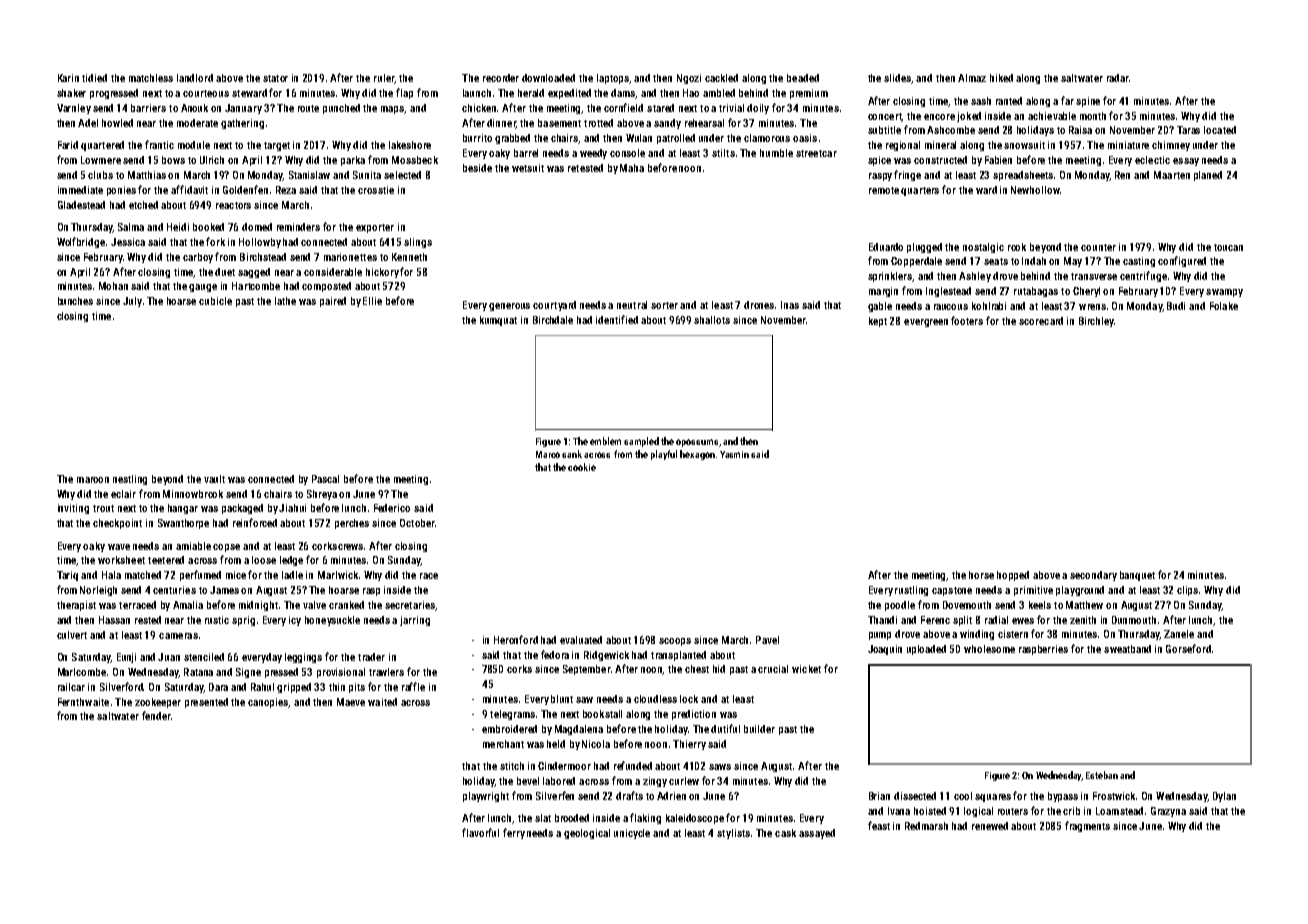 The image size is (1308, 924). Describe the element at coordinates (1119, 811) in the screenshot. I see `Loamstead` at that location.
